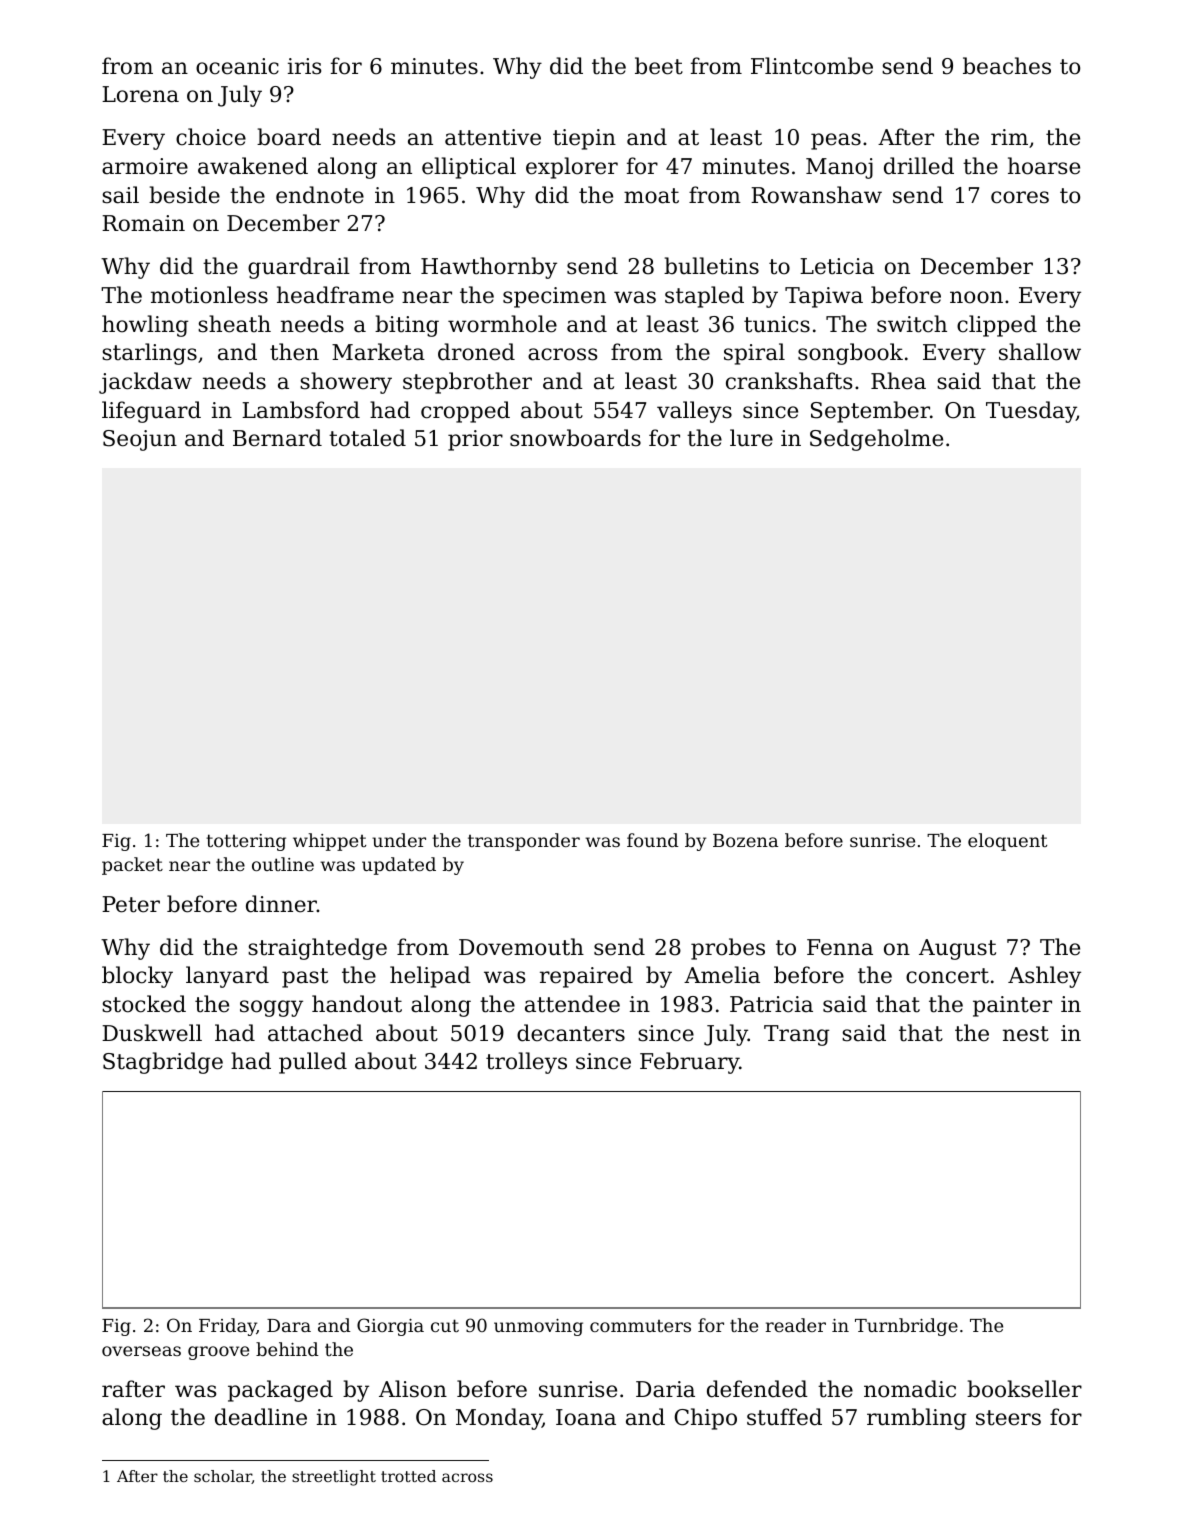  Describe the element at coordinates (140, 94) in the screenshot. I see `Lorena` at that location.
